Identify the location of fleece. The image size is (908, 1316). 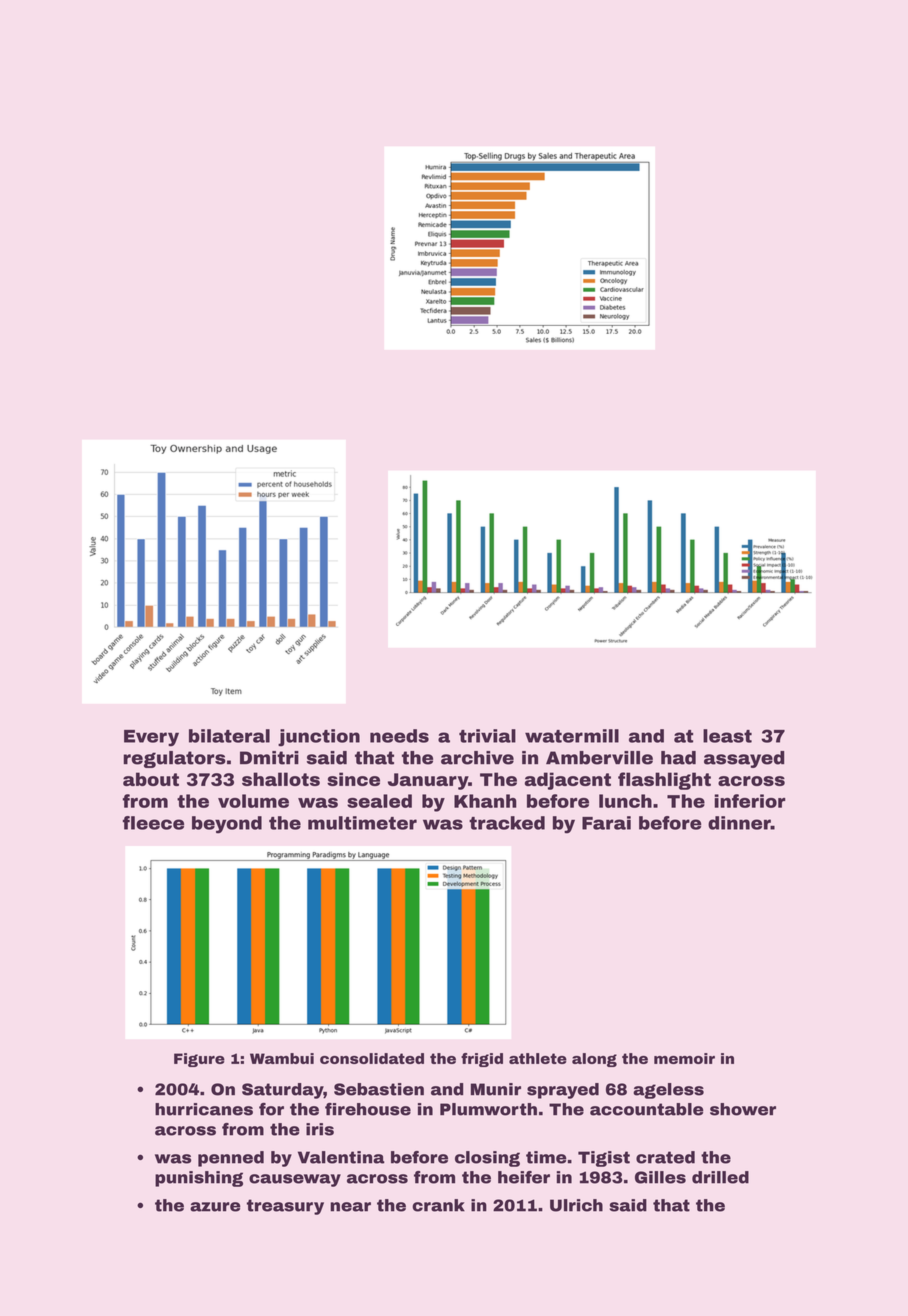
(153, 823).
